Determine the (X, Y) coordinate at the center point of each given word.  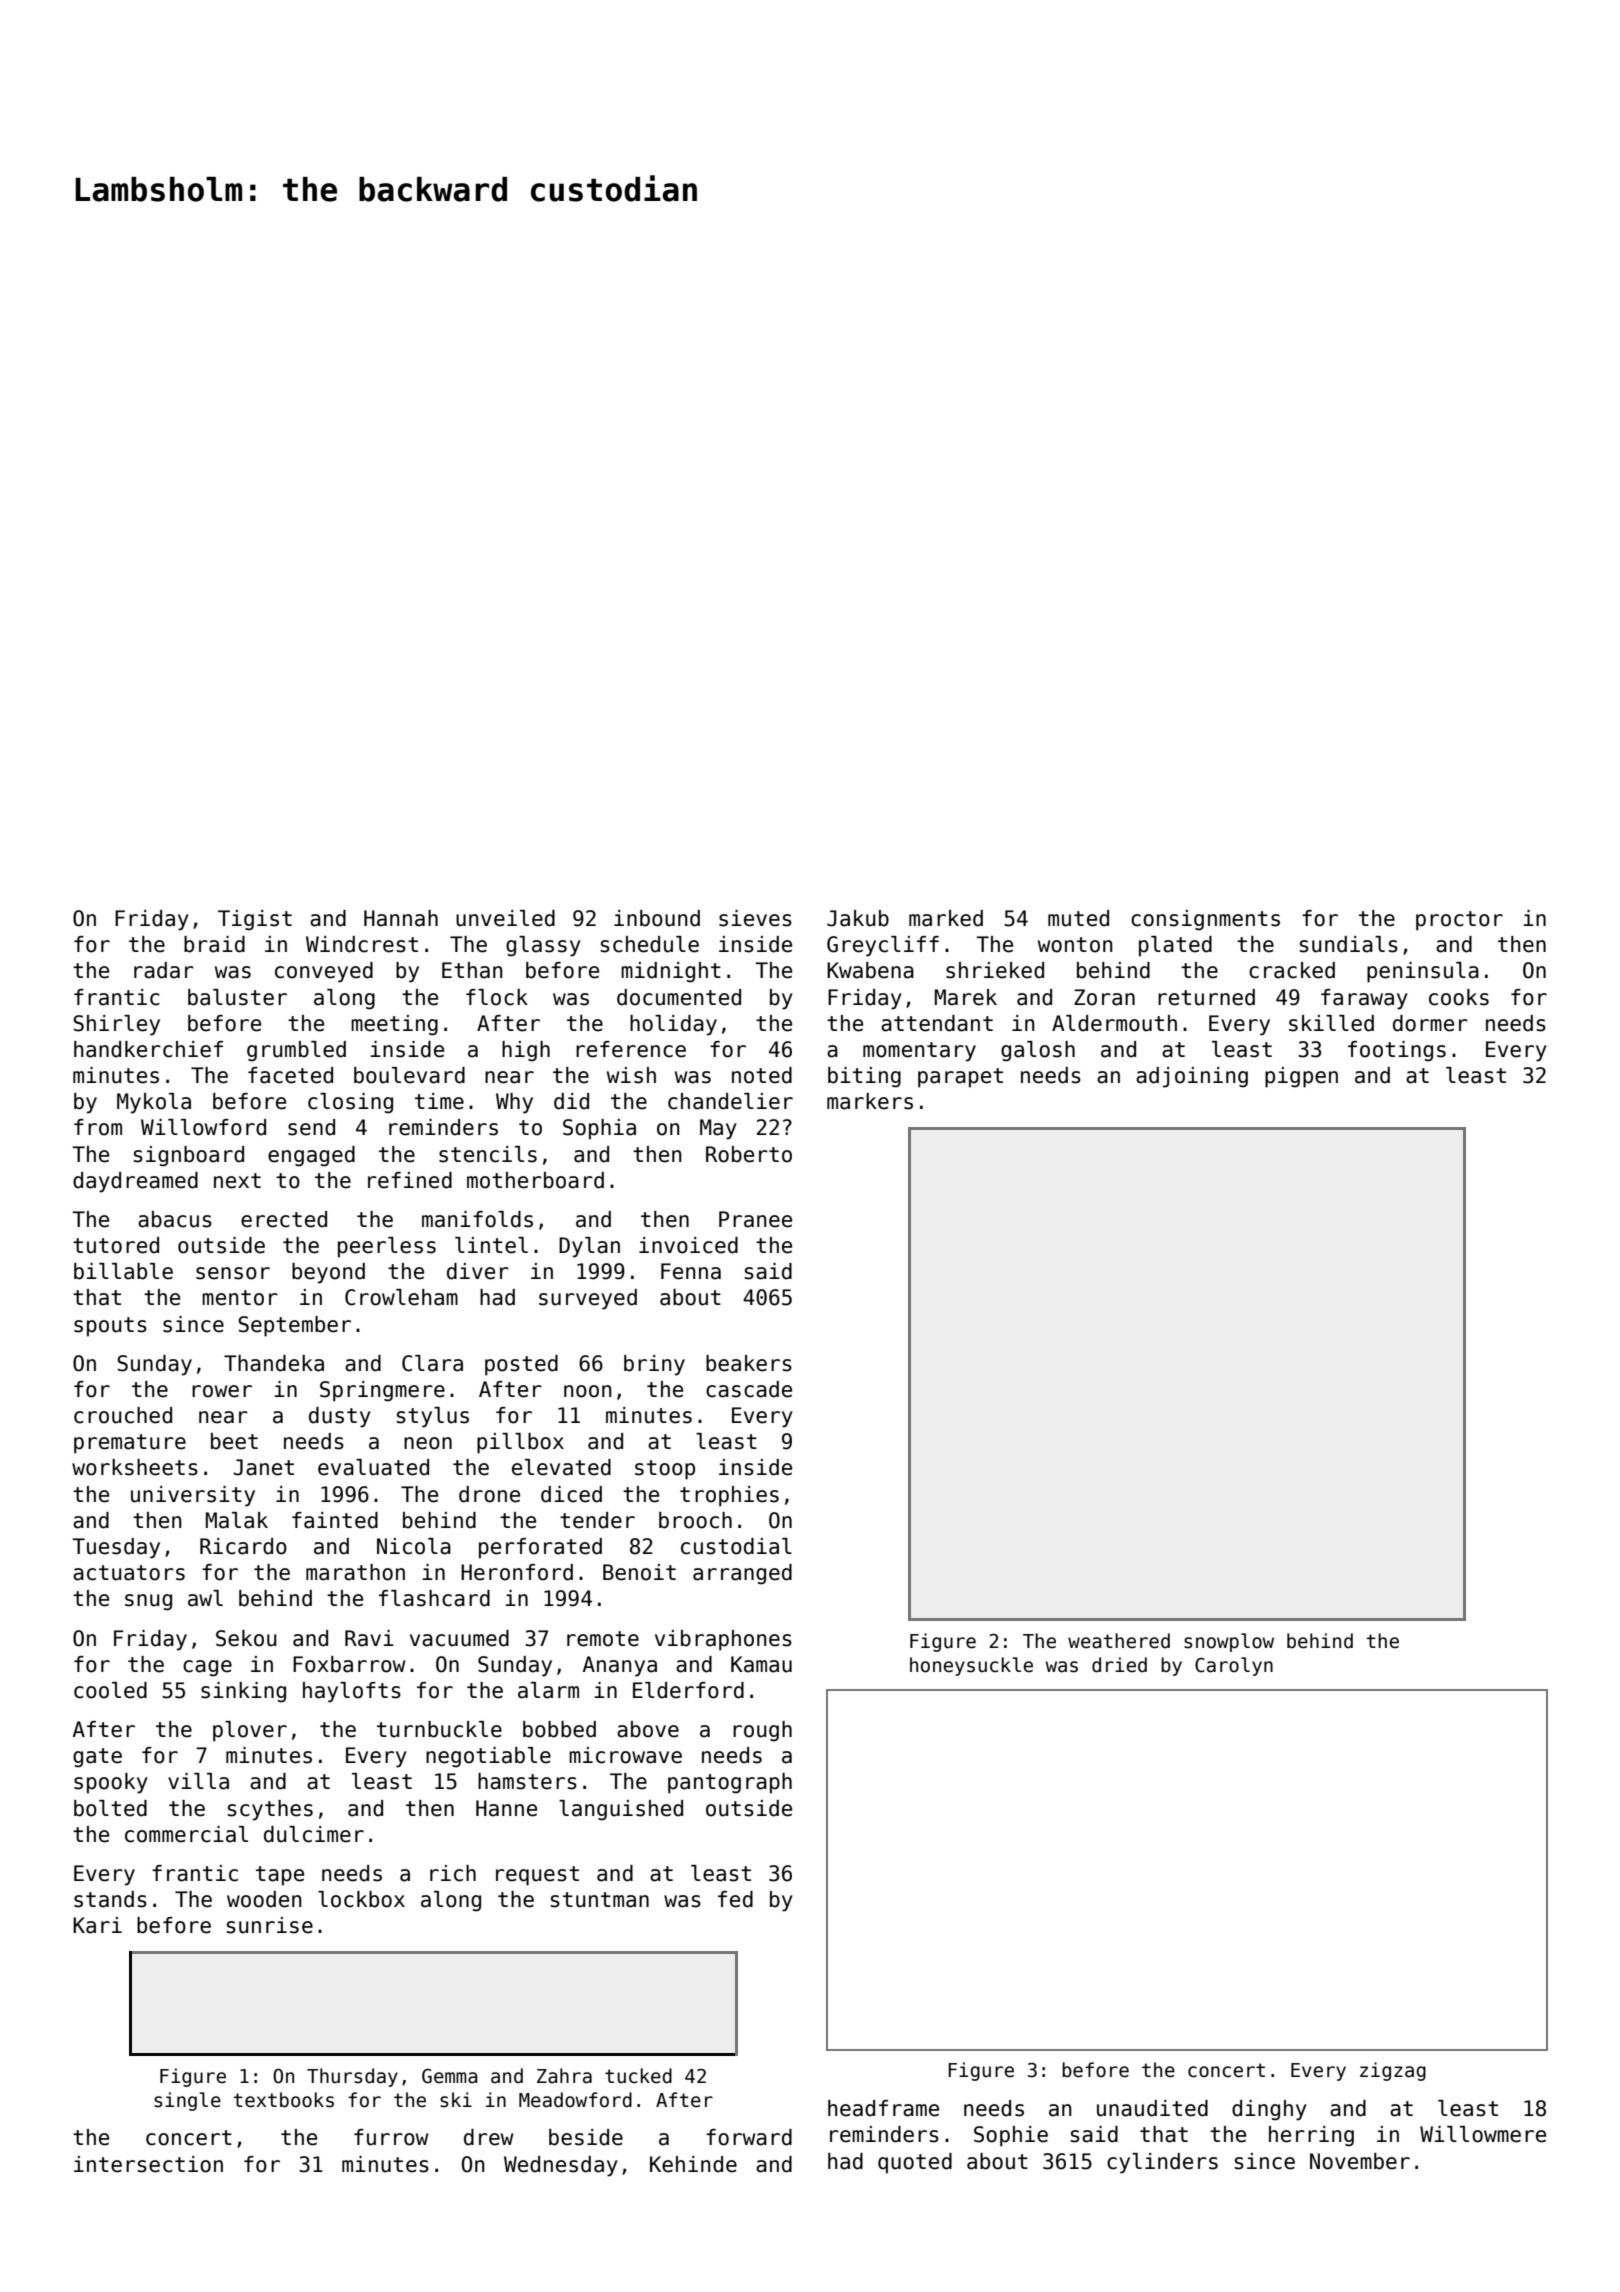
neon (428, 1443)
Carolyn (1234, 1666)
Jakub (858, 918)
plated (1175, 946)
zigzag (1393, 2071)
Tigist (255, 920)
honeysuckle (971, 1666)
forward (749, 2137)
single (187, 2101)
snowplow (1229, 1642)
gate (97, 1758)
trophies (729, 1496)
